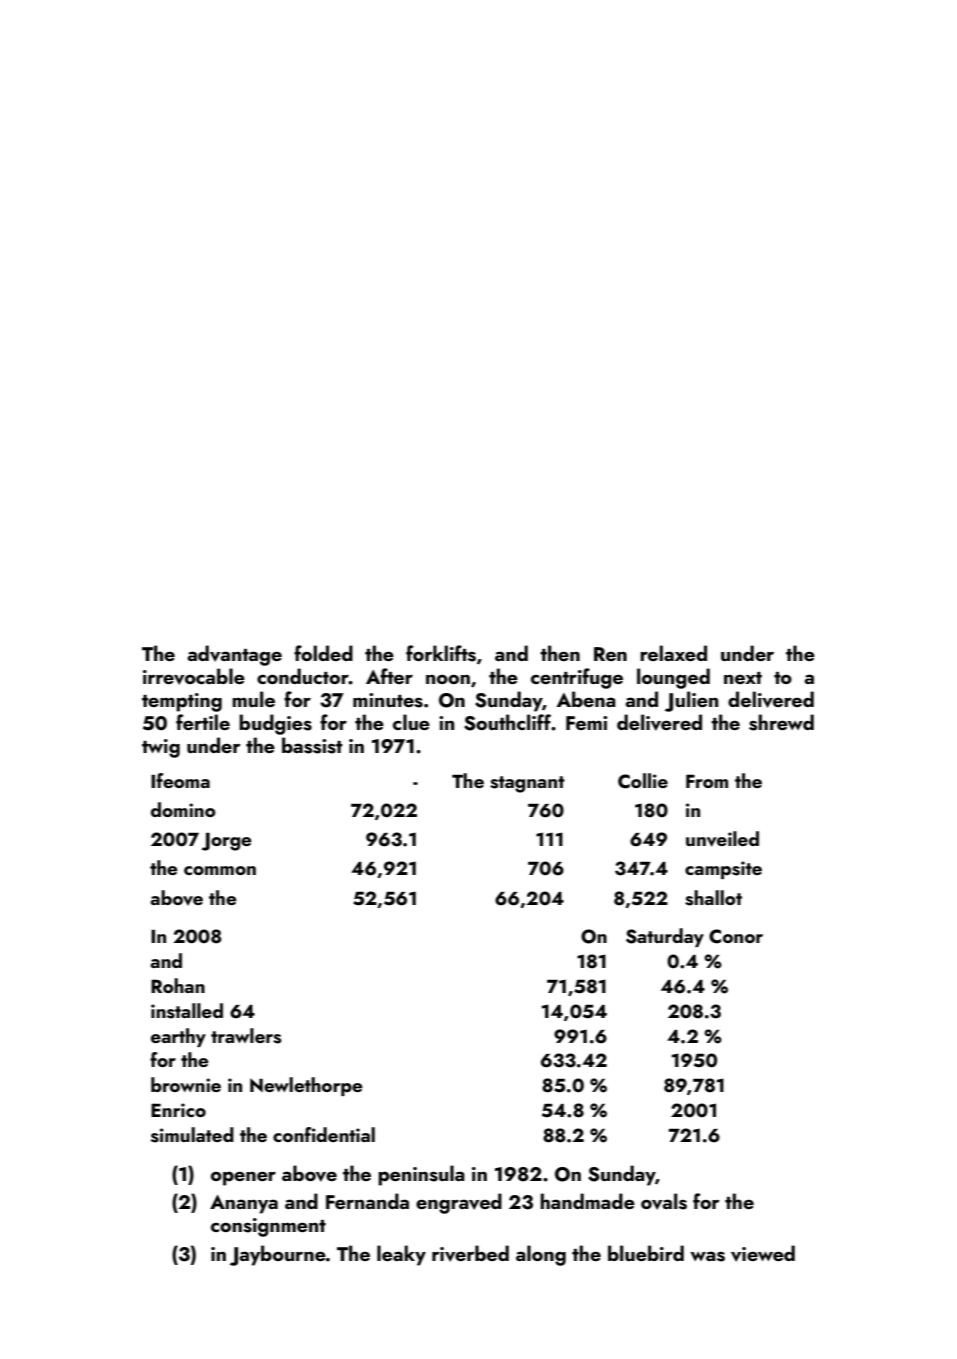  Describe the element at coordinates (665, 937) in the page. I see `Saturday` at that location.
